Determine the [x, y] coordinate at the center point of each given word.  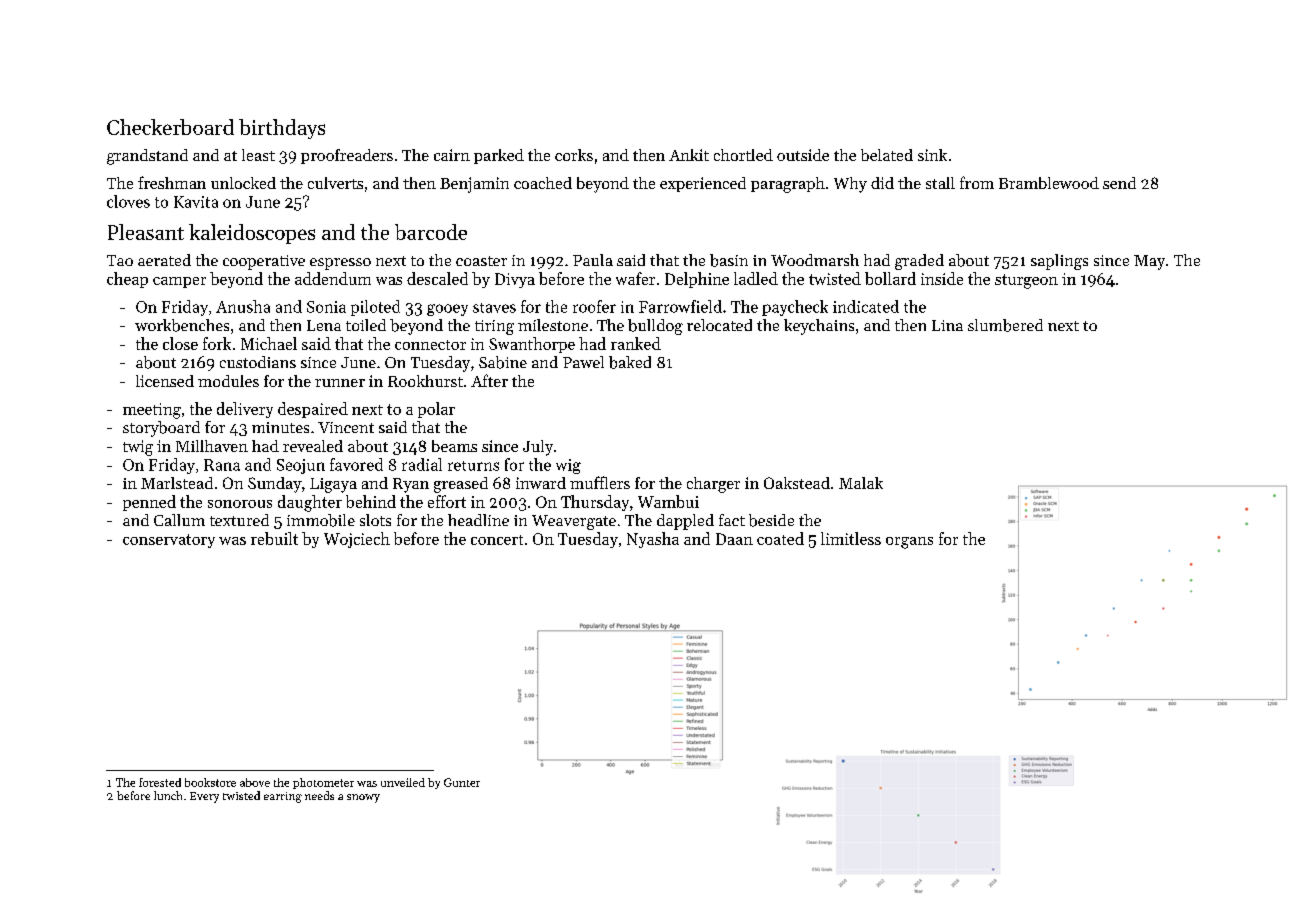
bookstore [210, 782]
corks [574, 155]
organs [909, 543]
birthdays [282, 129]
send [1119, 183]
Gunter [462, 782]
